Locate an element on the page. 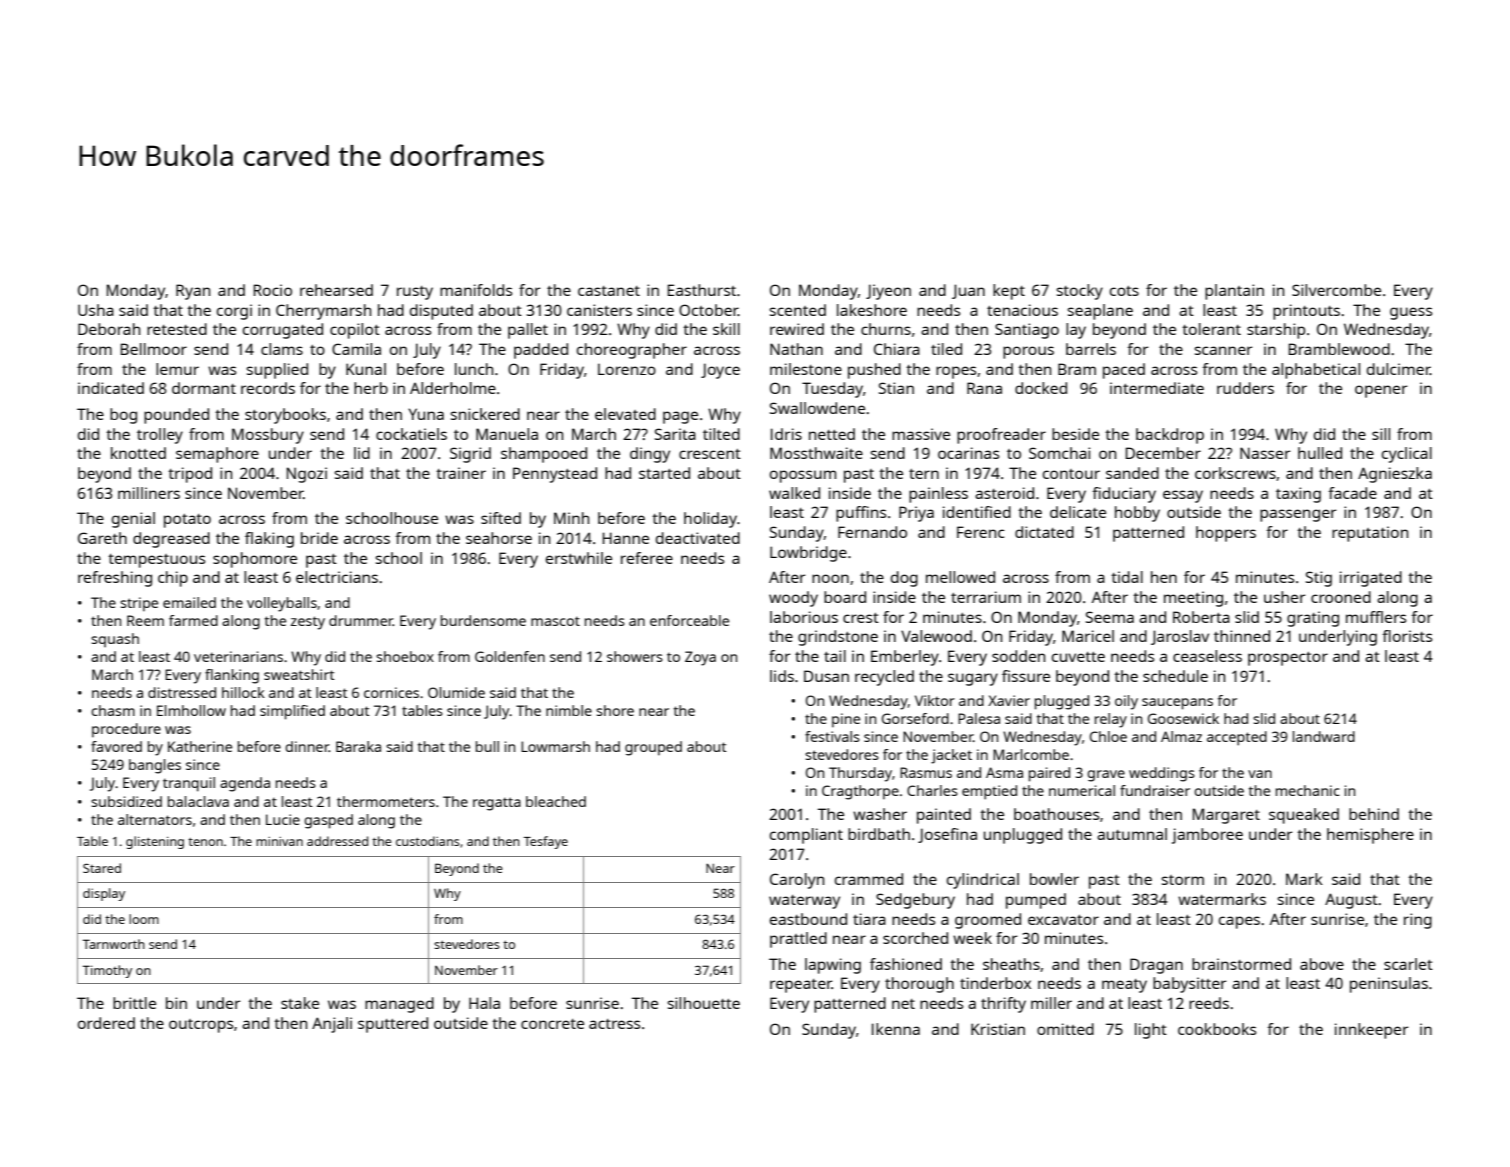 This image has width=1510, height=1167. cornices is located at coordinates (391, 692).
